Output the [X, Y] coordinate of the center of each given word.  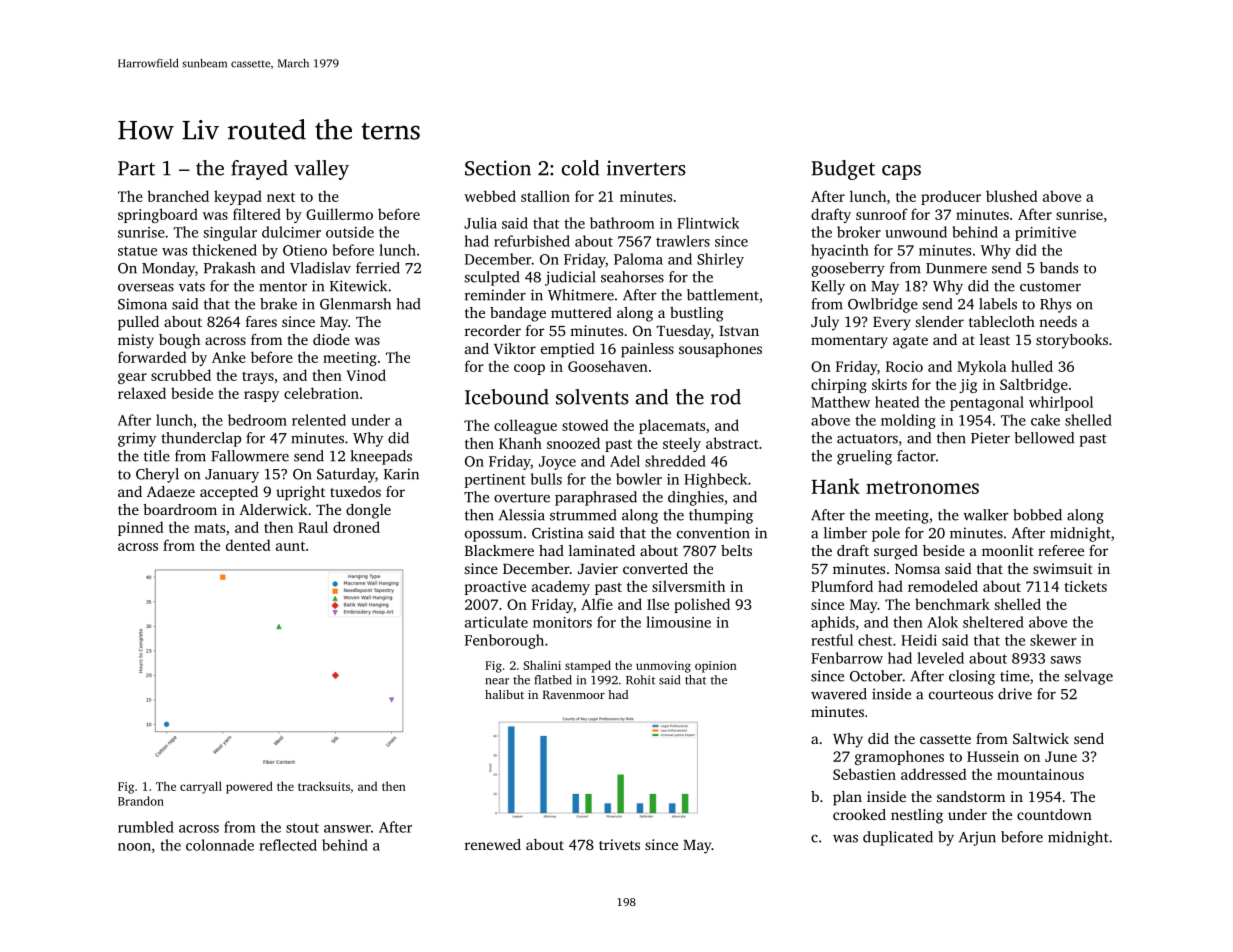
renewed [493, 844]
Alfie [597, 604]
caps [901, 172]
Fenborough [504, 641]
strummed [583, 515]
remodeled [943, 586]
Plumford [842, 586]
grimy [137, 439]
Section [498, 168]
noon [134, 847]
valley [321, 170]
